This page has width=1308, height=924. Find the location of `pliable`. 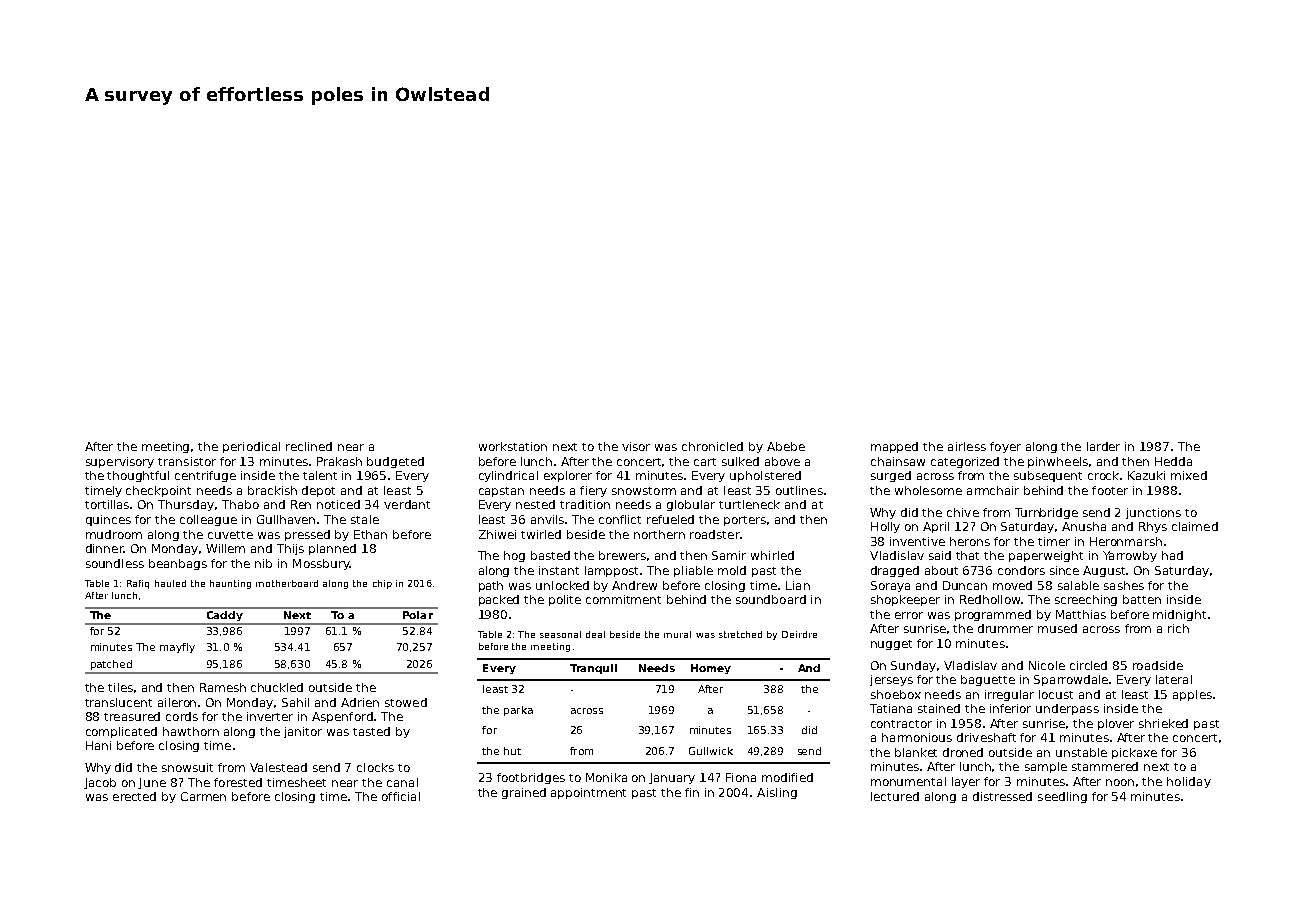

pliable is located at coordinates (693, 571).
